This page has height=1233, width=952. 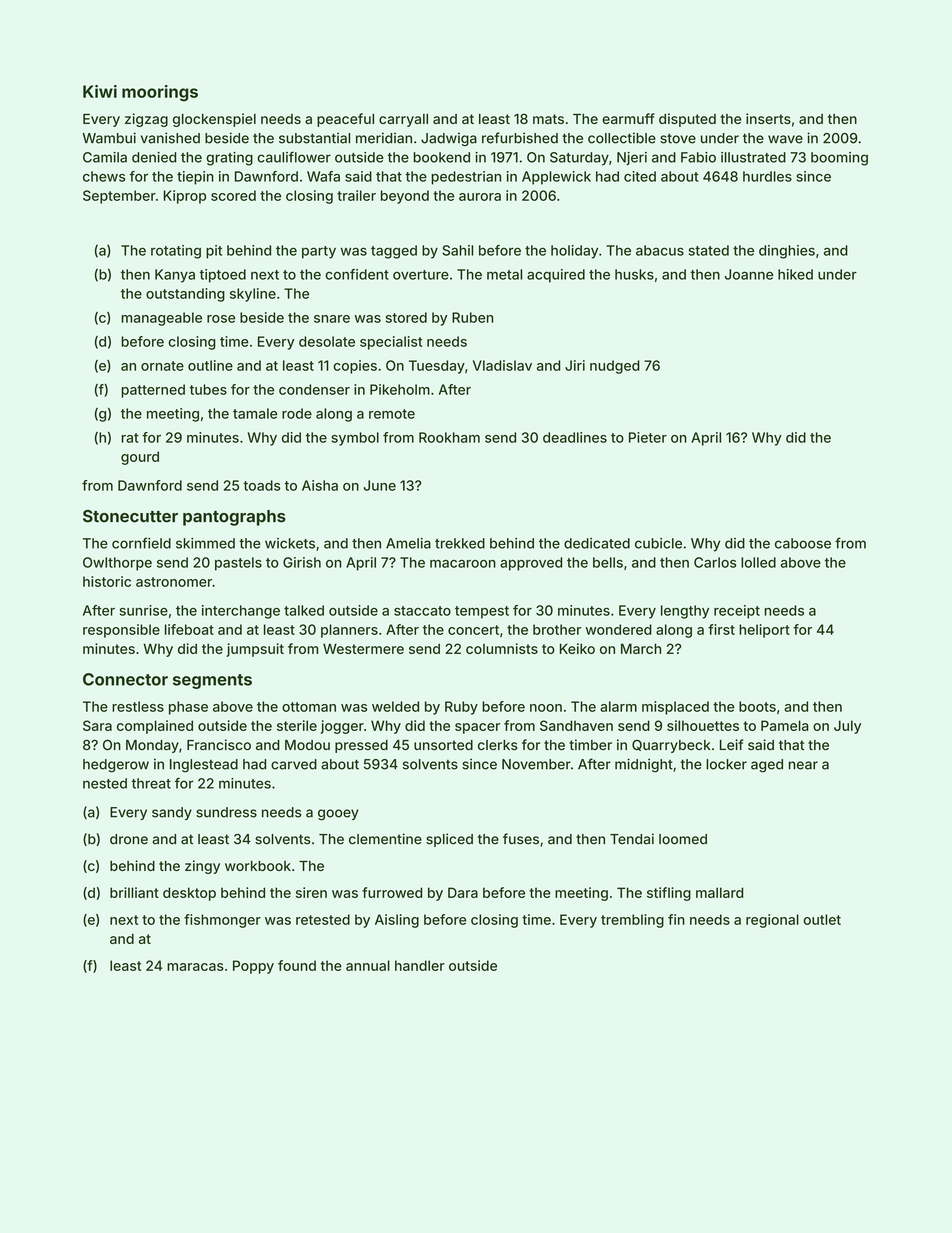 What do you see at coordinates (641, 648) in the page?
I see `March` at bounding box center [641, 648].
